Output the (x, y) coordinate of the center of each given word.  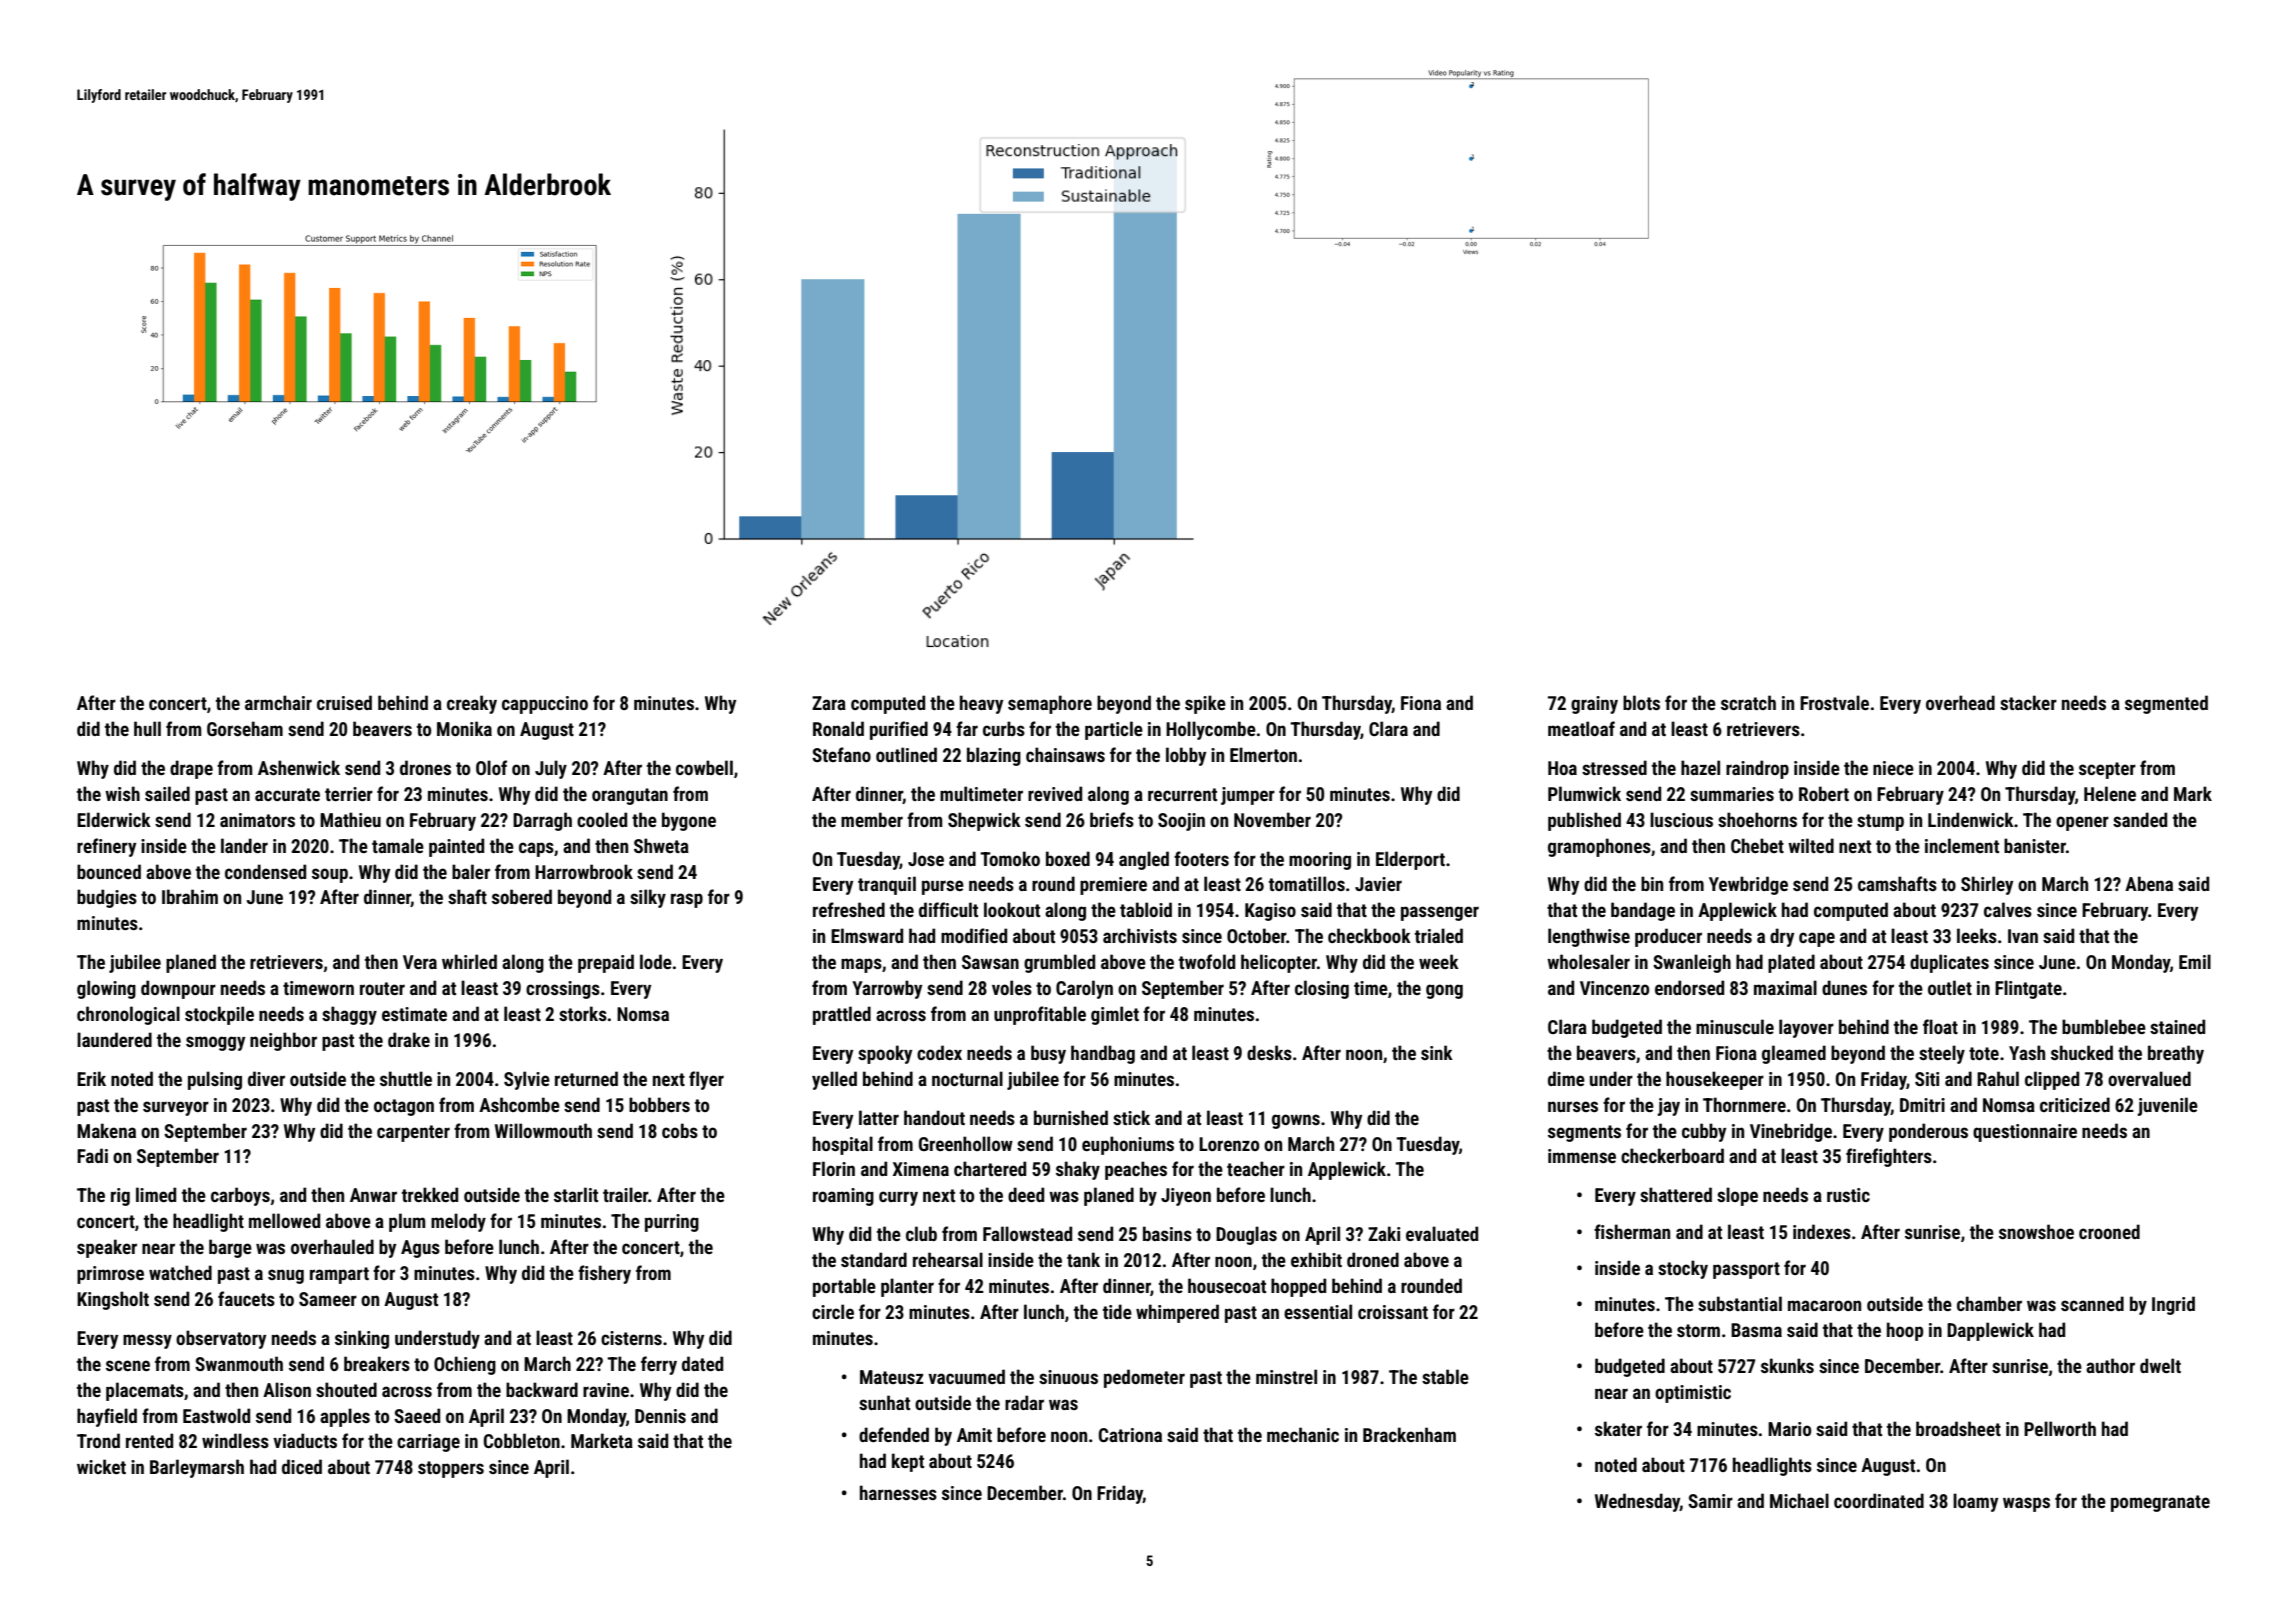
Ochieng (465, 1365)
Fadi (92, 1155)
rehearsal (948, 1259)
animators (257, 820)
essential (1318, 1311)
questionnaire (2025, 1133)
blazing (994, 756)
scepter (2107, 770)
